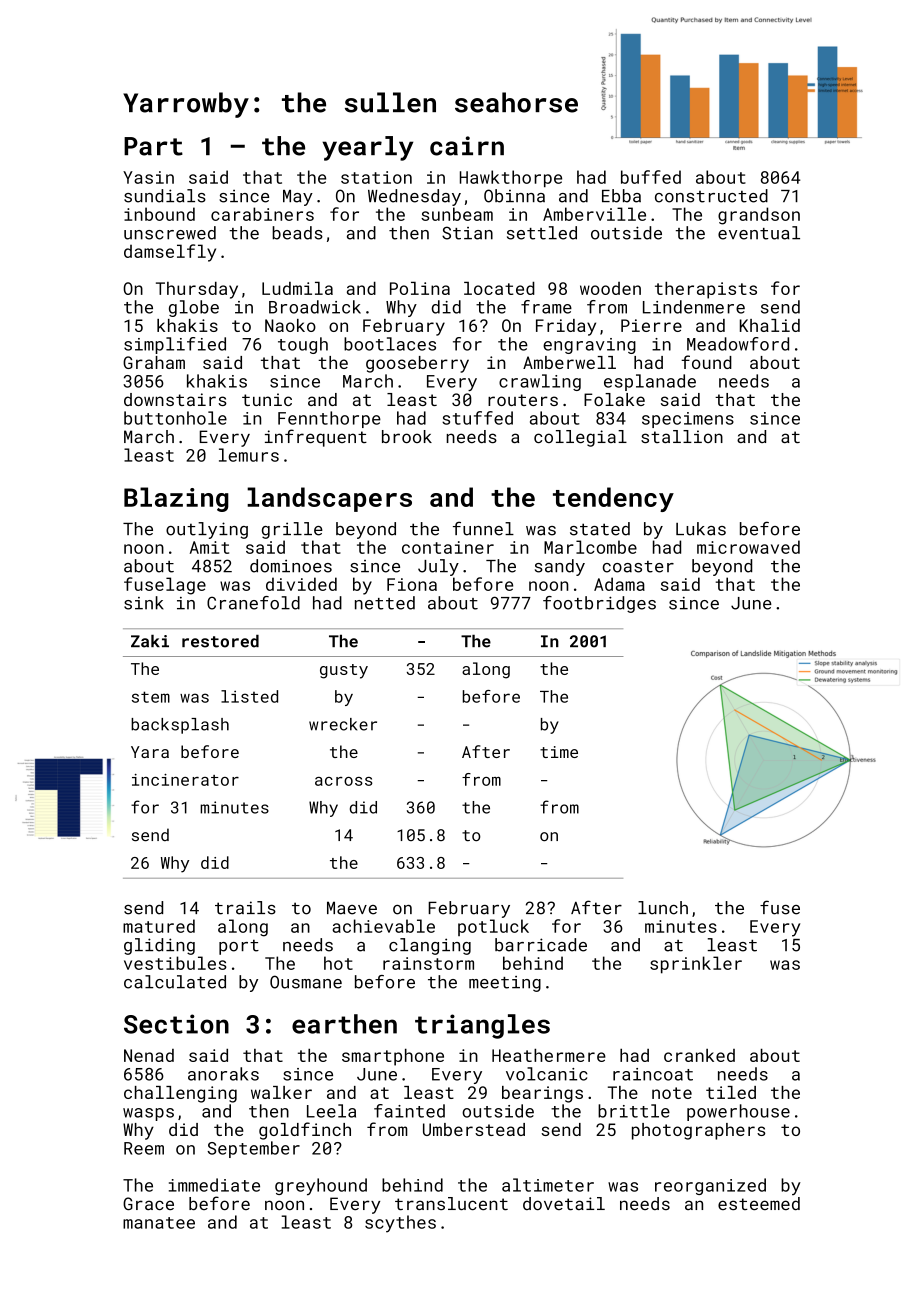 The image size is (924, 1308). What do you see at coordinates (651, 177) in the screenshot?
I see `buffed` at bounding box center [651, 177].
